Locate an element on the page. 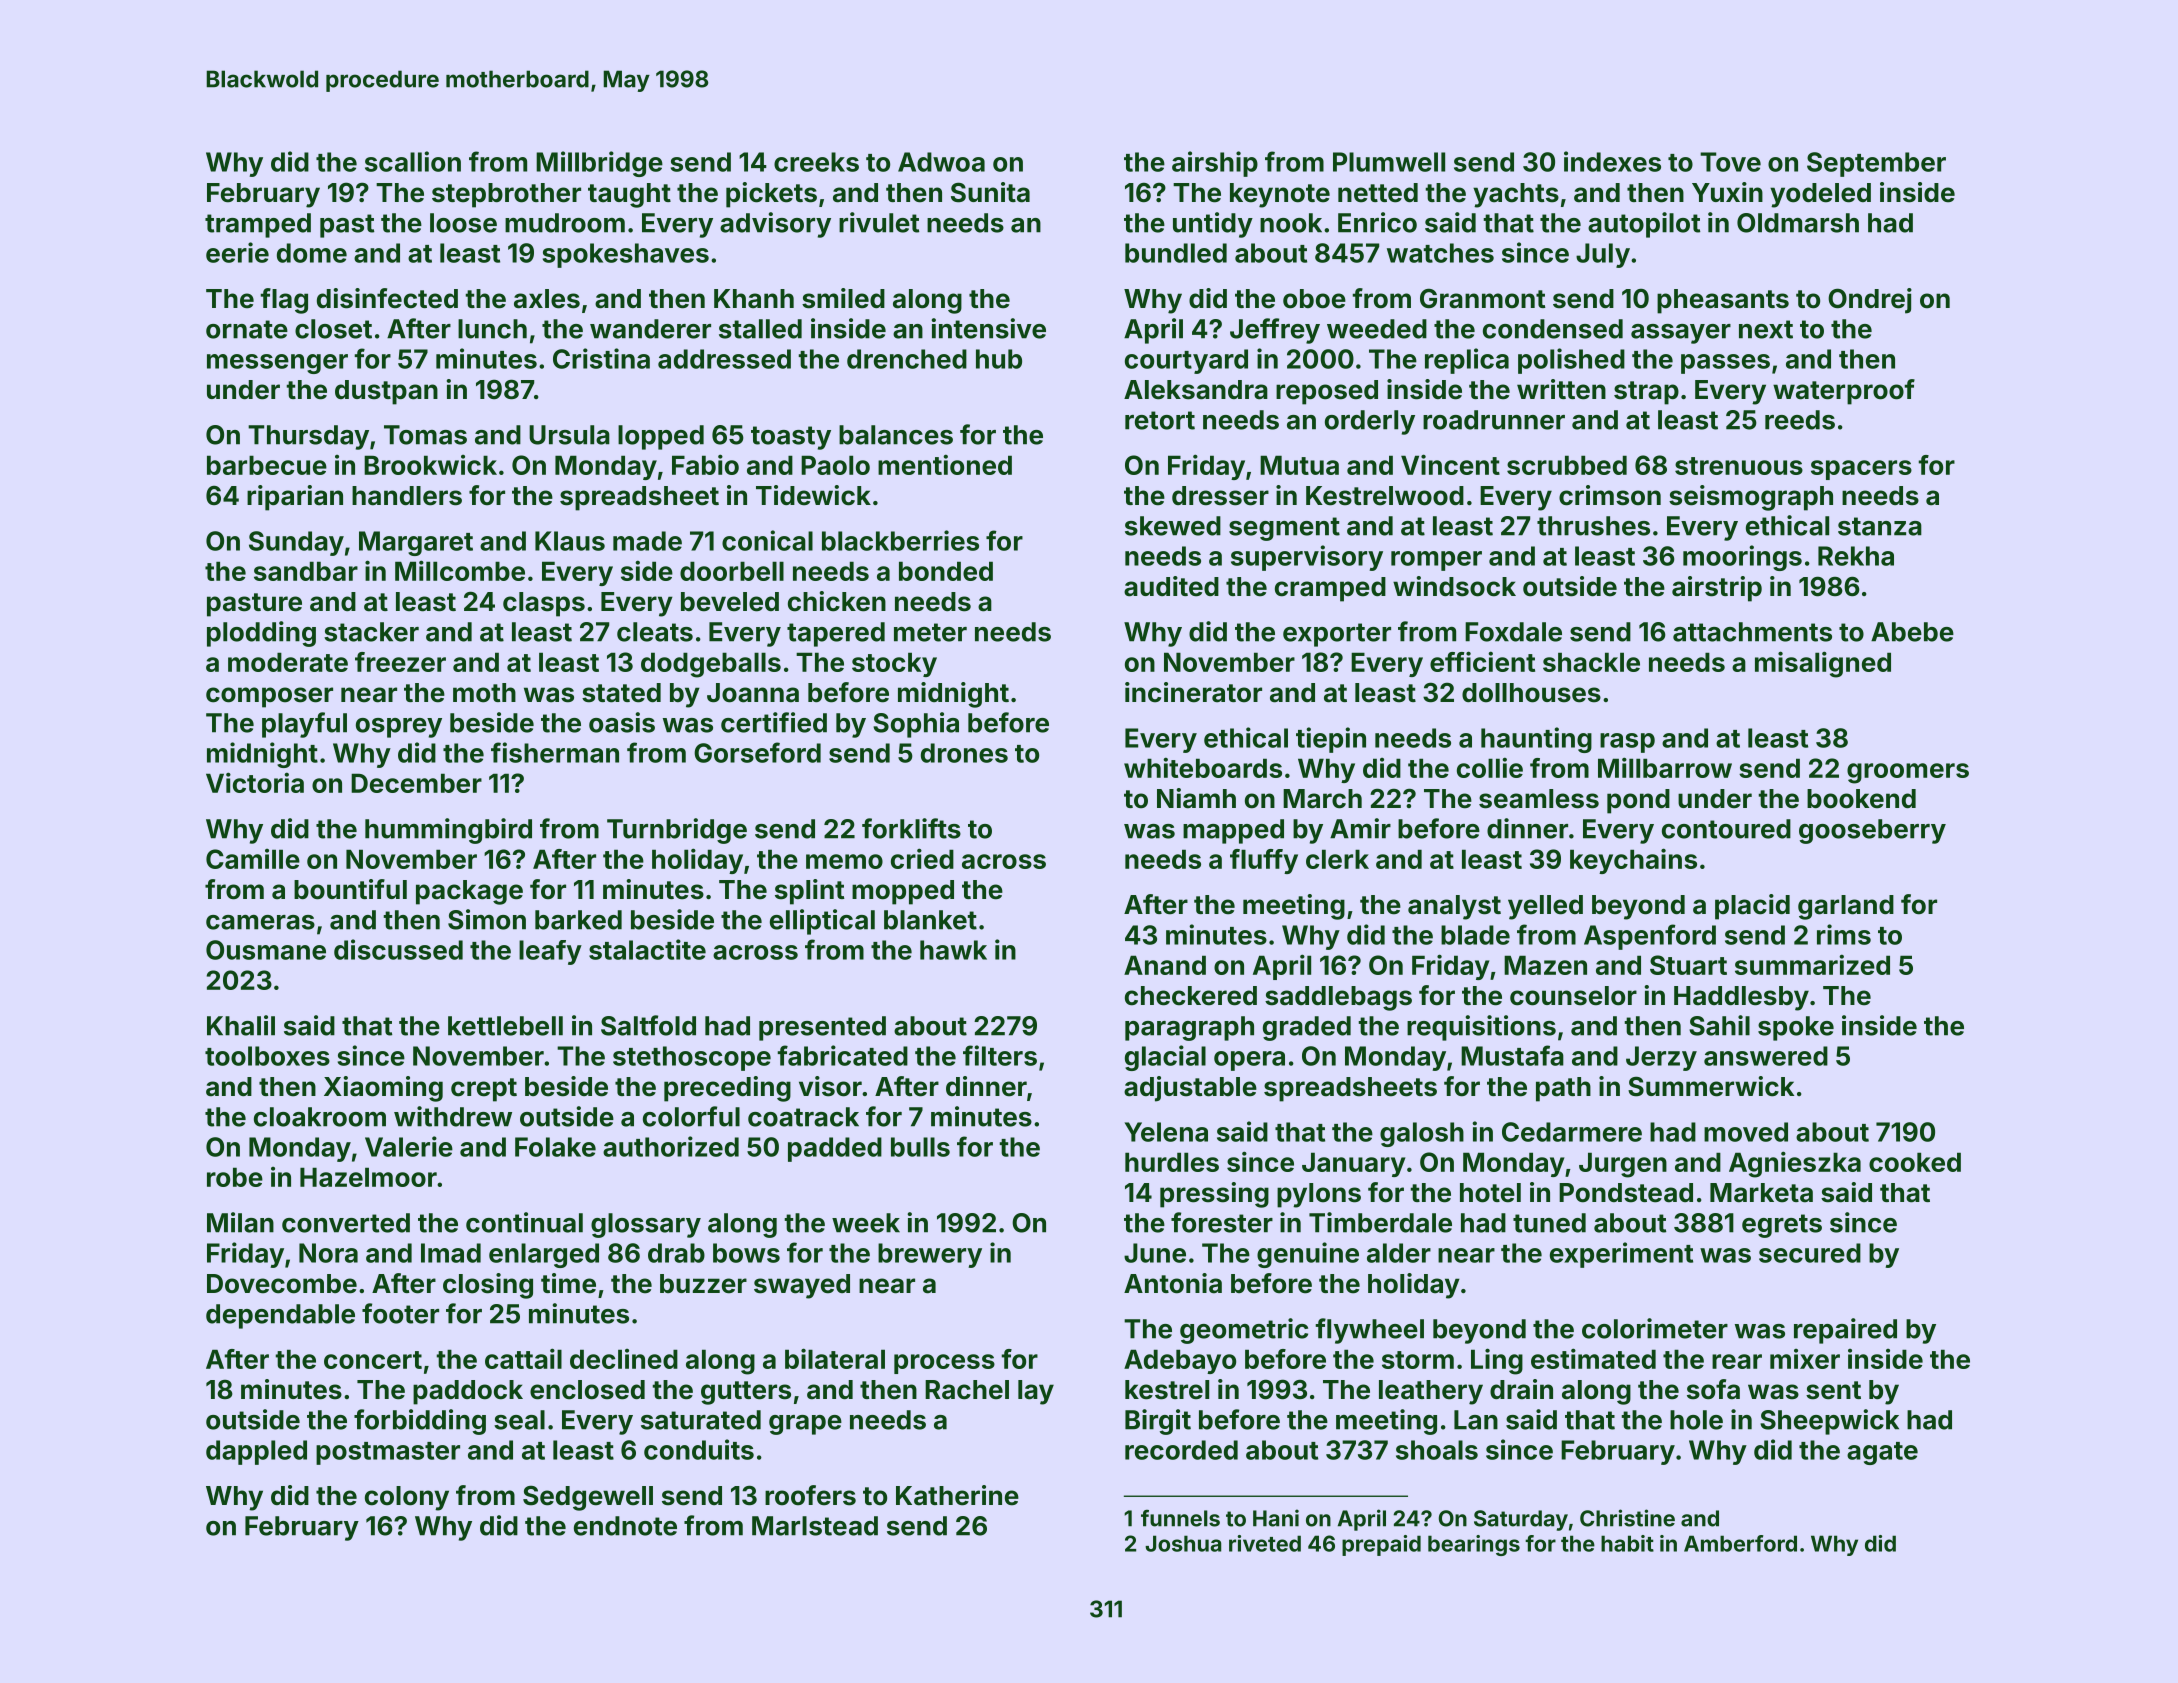  September is located at coordinates (1876, 164).
